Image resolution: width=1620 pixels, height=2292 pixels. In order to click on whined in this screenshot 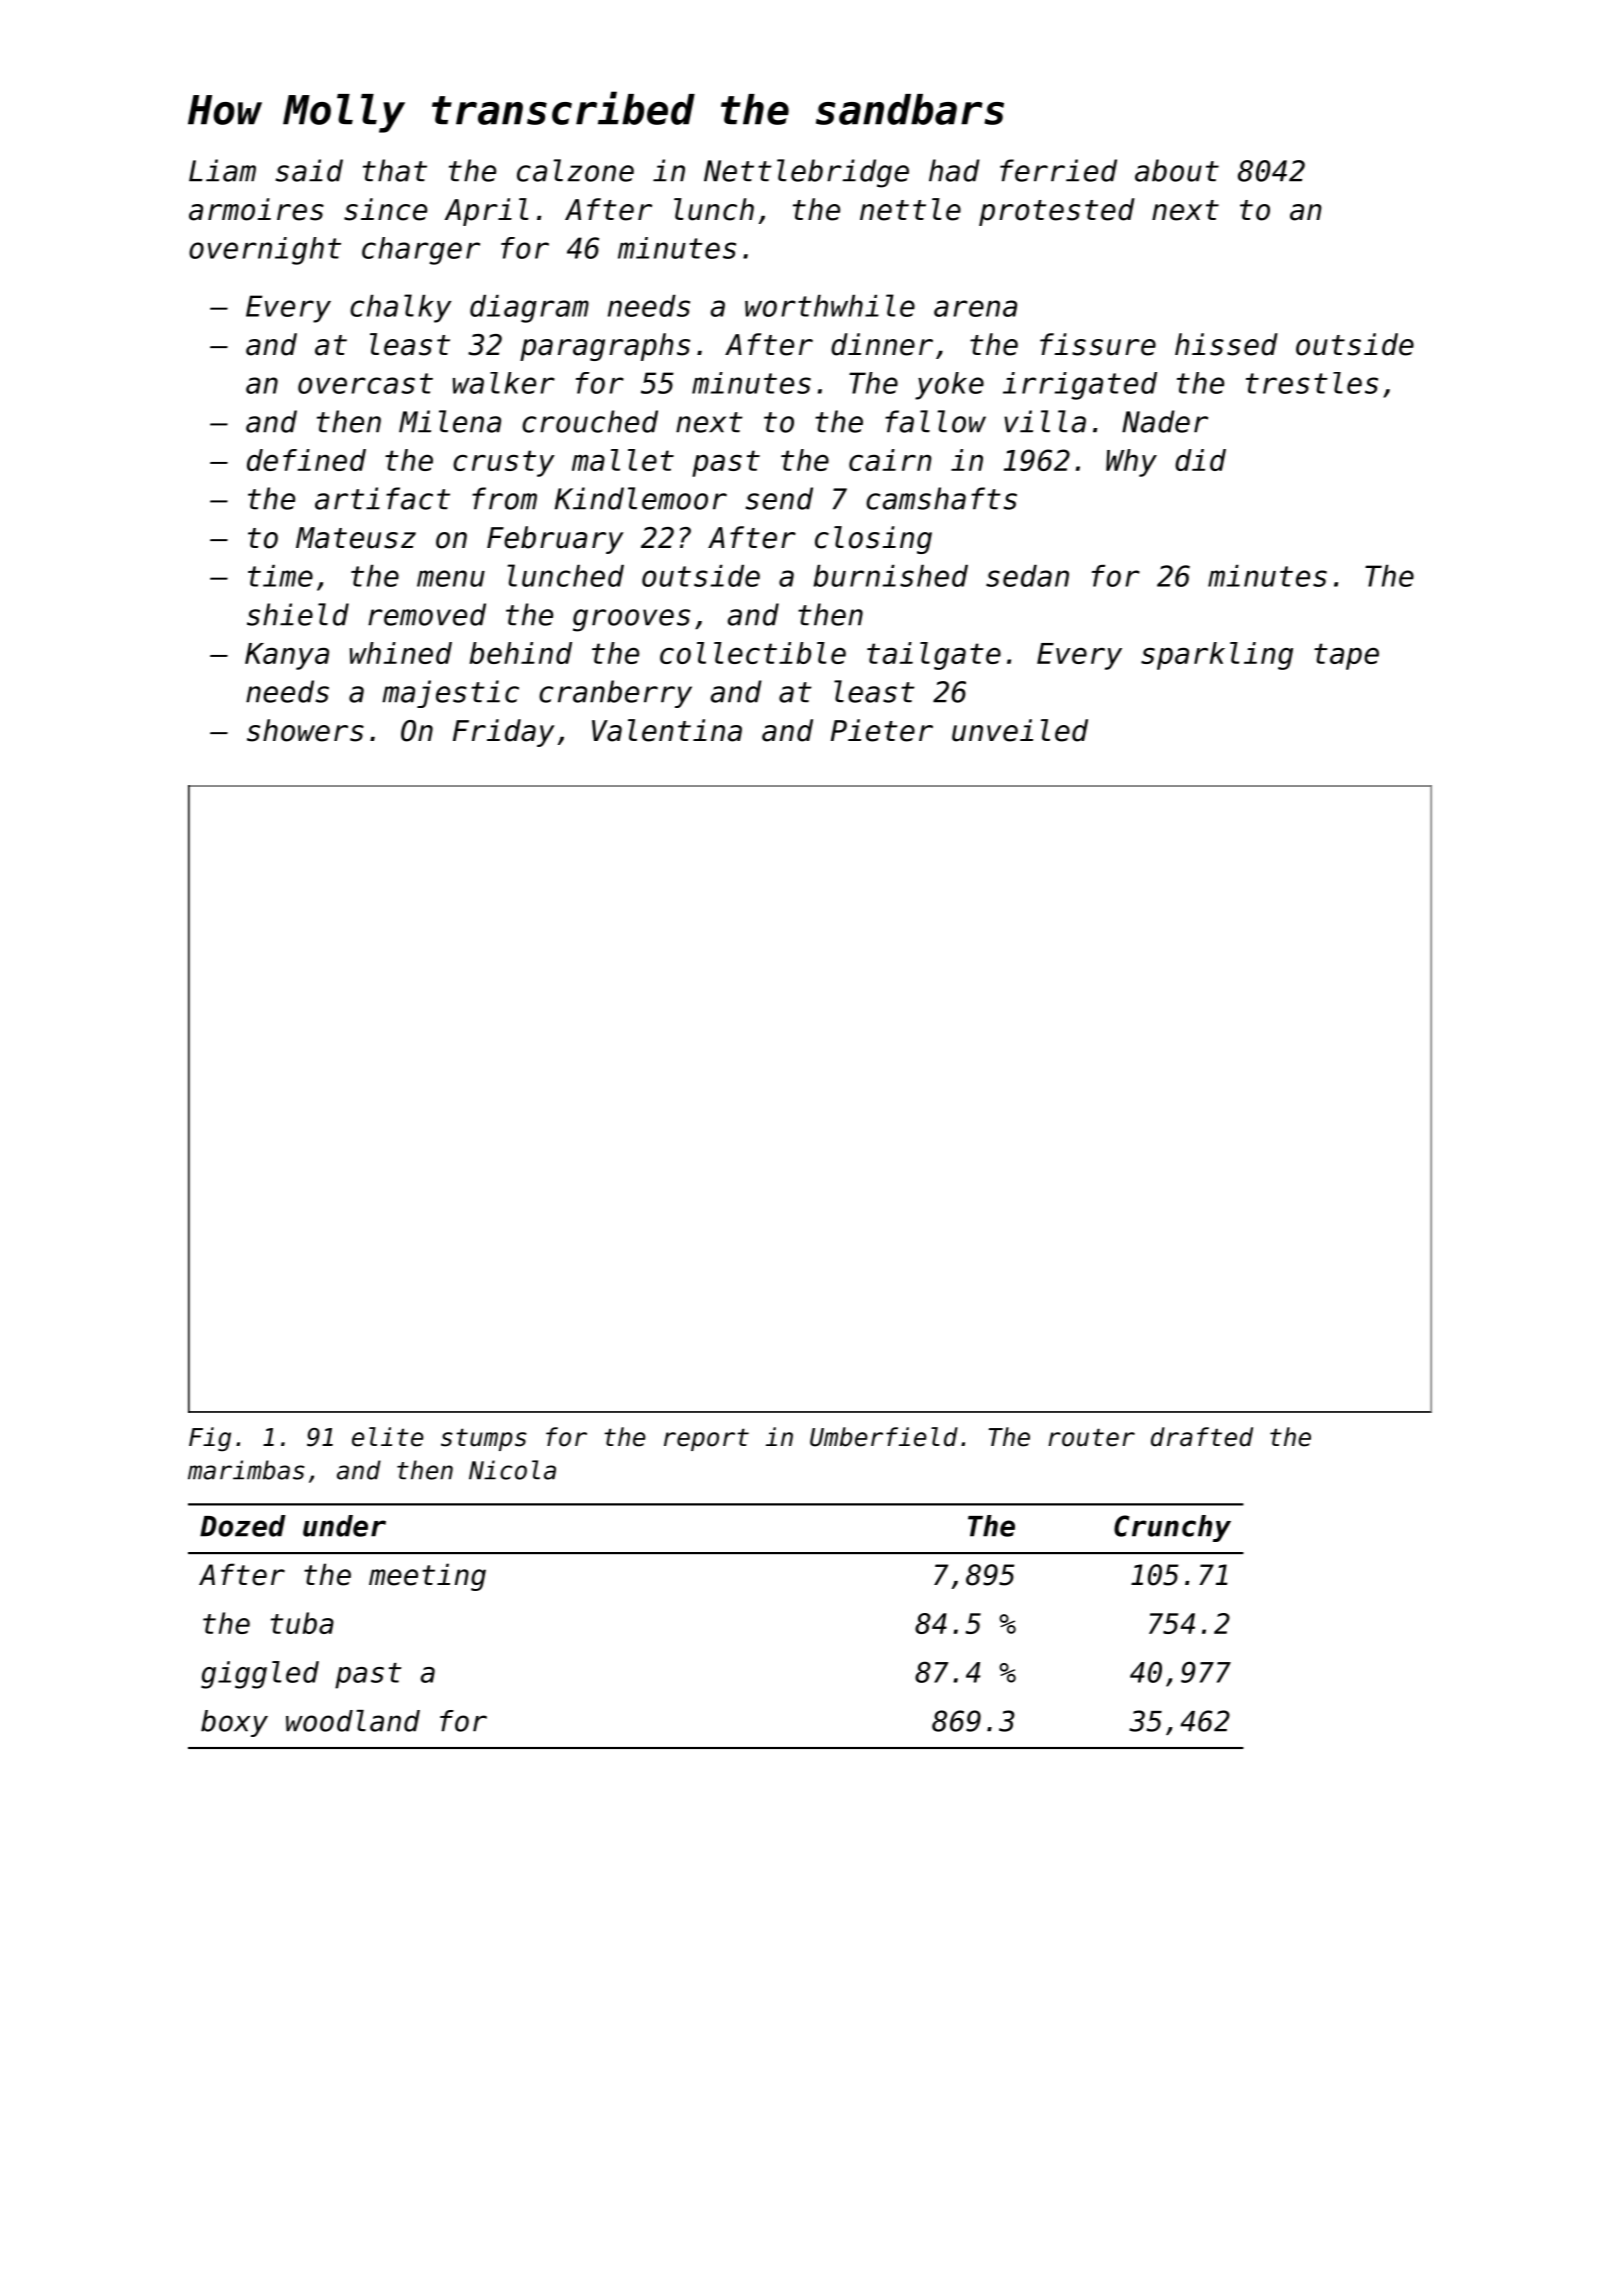, I will do `click(401, 653)`.
